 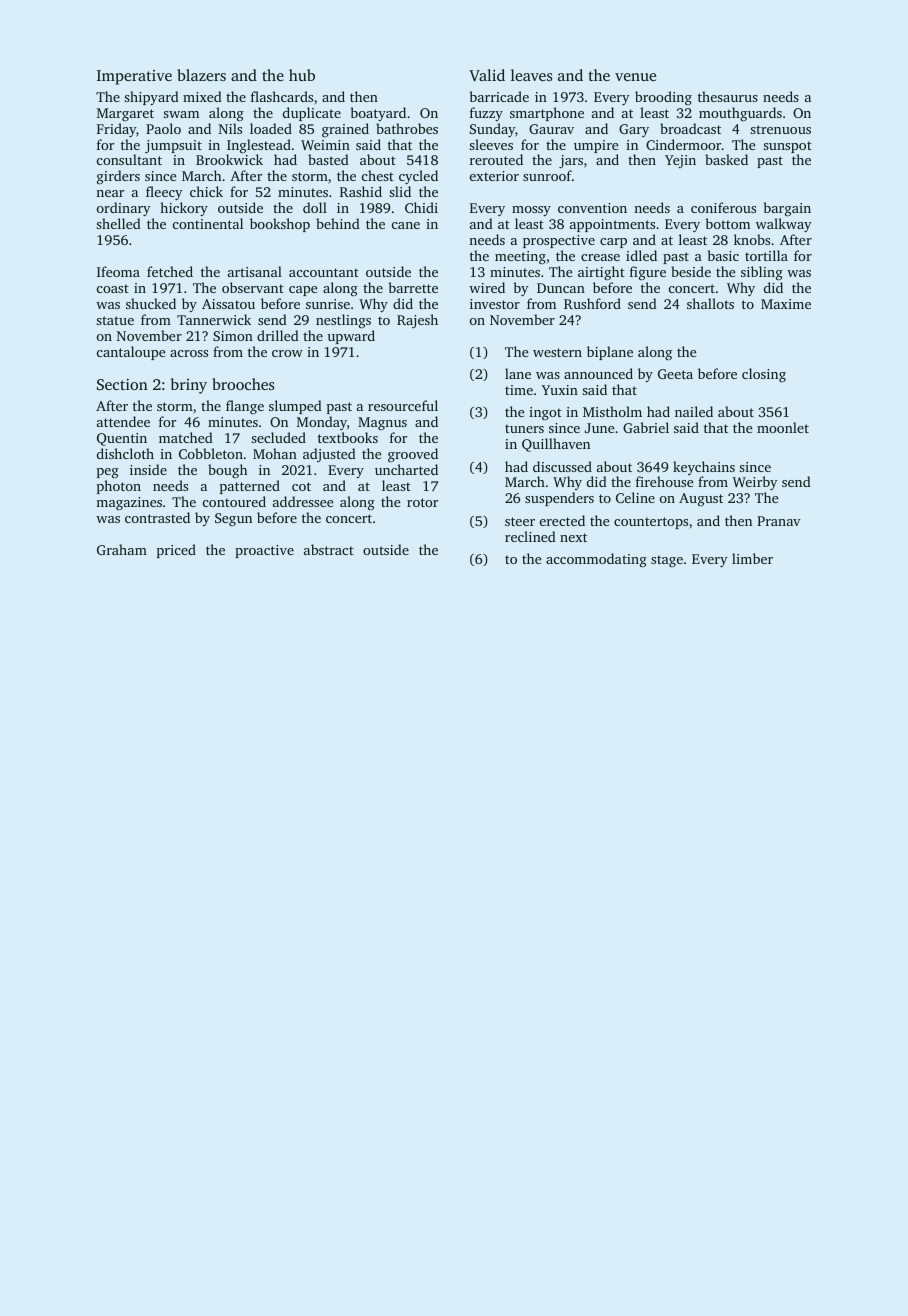 What do you see at coordinates (635, 77) in the screenshot?
I see `venue` at bounding box center [635, 77].
